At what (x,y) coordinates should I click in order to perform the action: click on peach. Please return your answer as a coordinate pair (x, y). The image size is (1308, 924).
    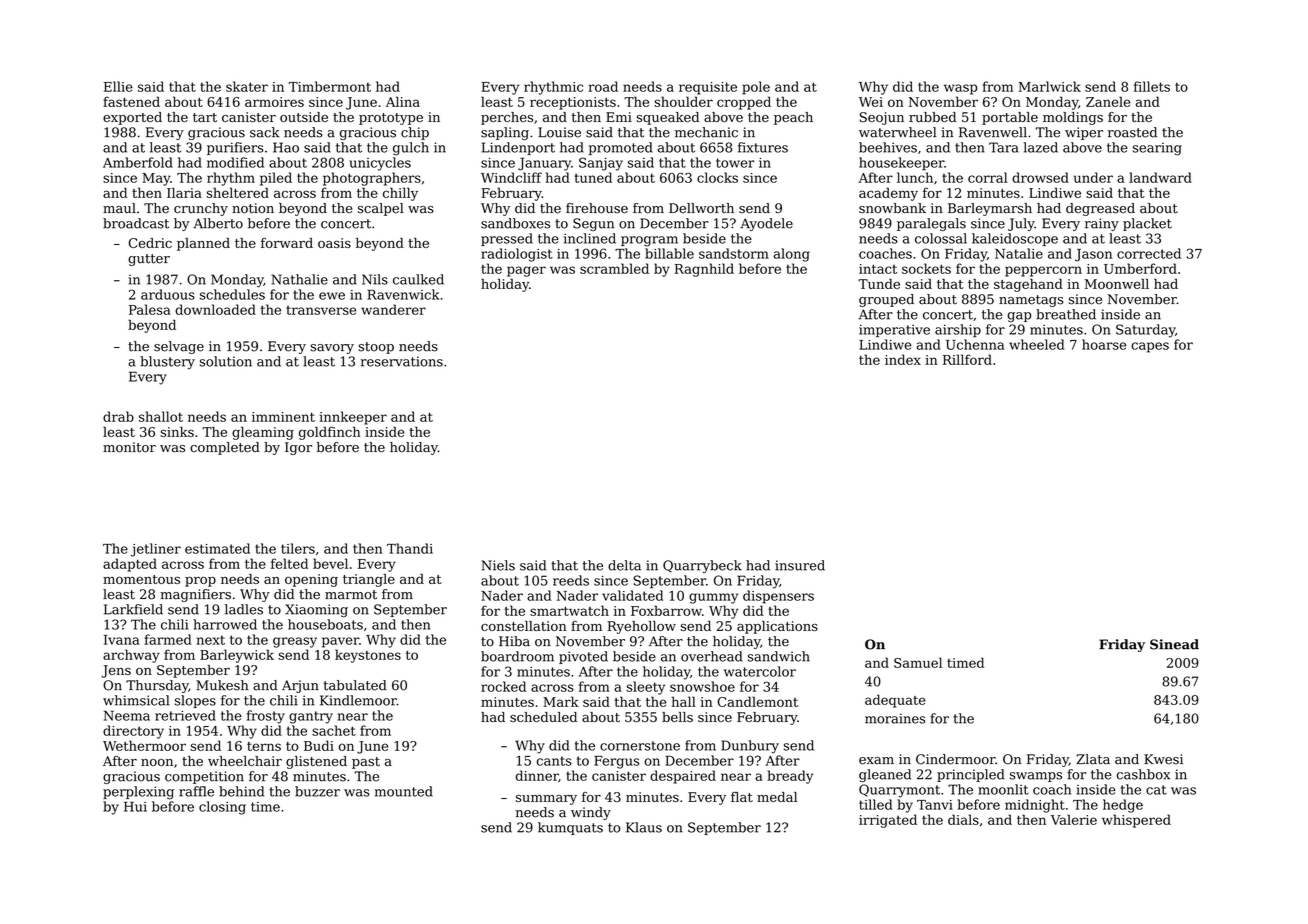
    Looking at the image, I should click on (793, 118).
